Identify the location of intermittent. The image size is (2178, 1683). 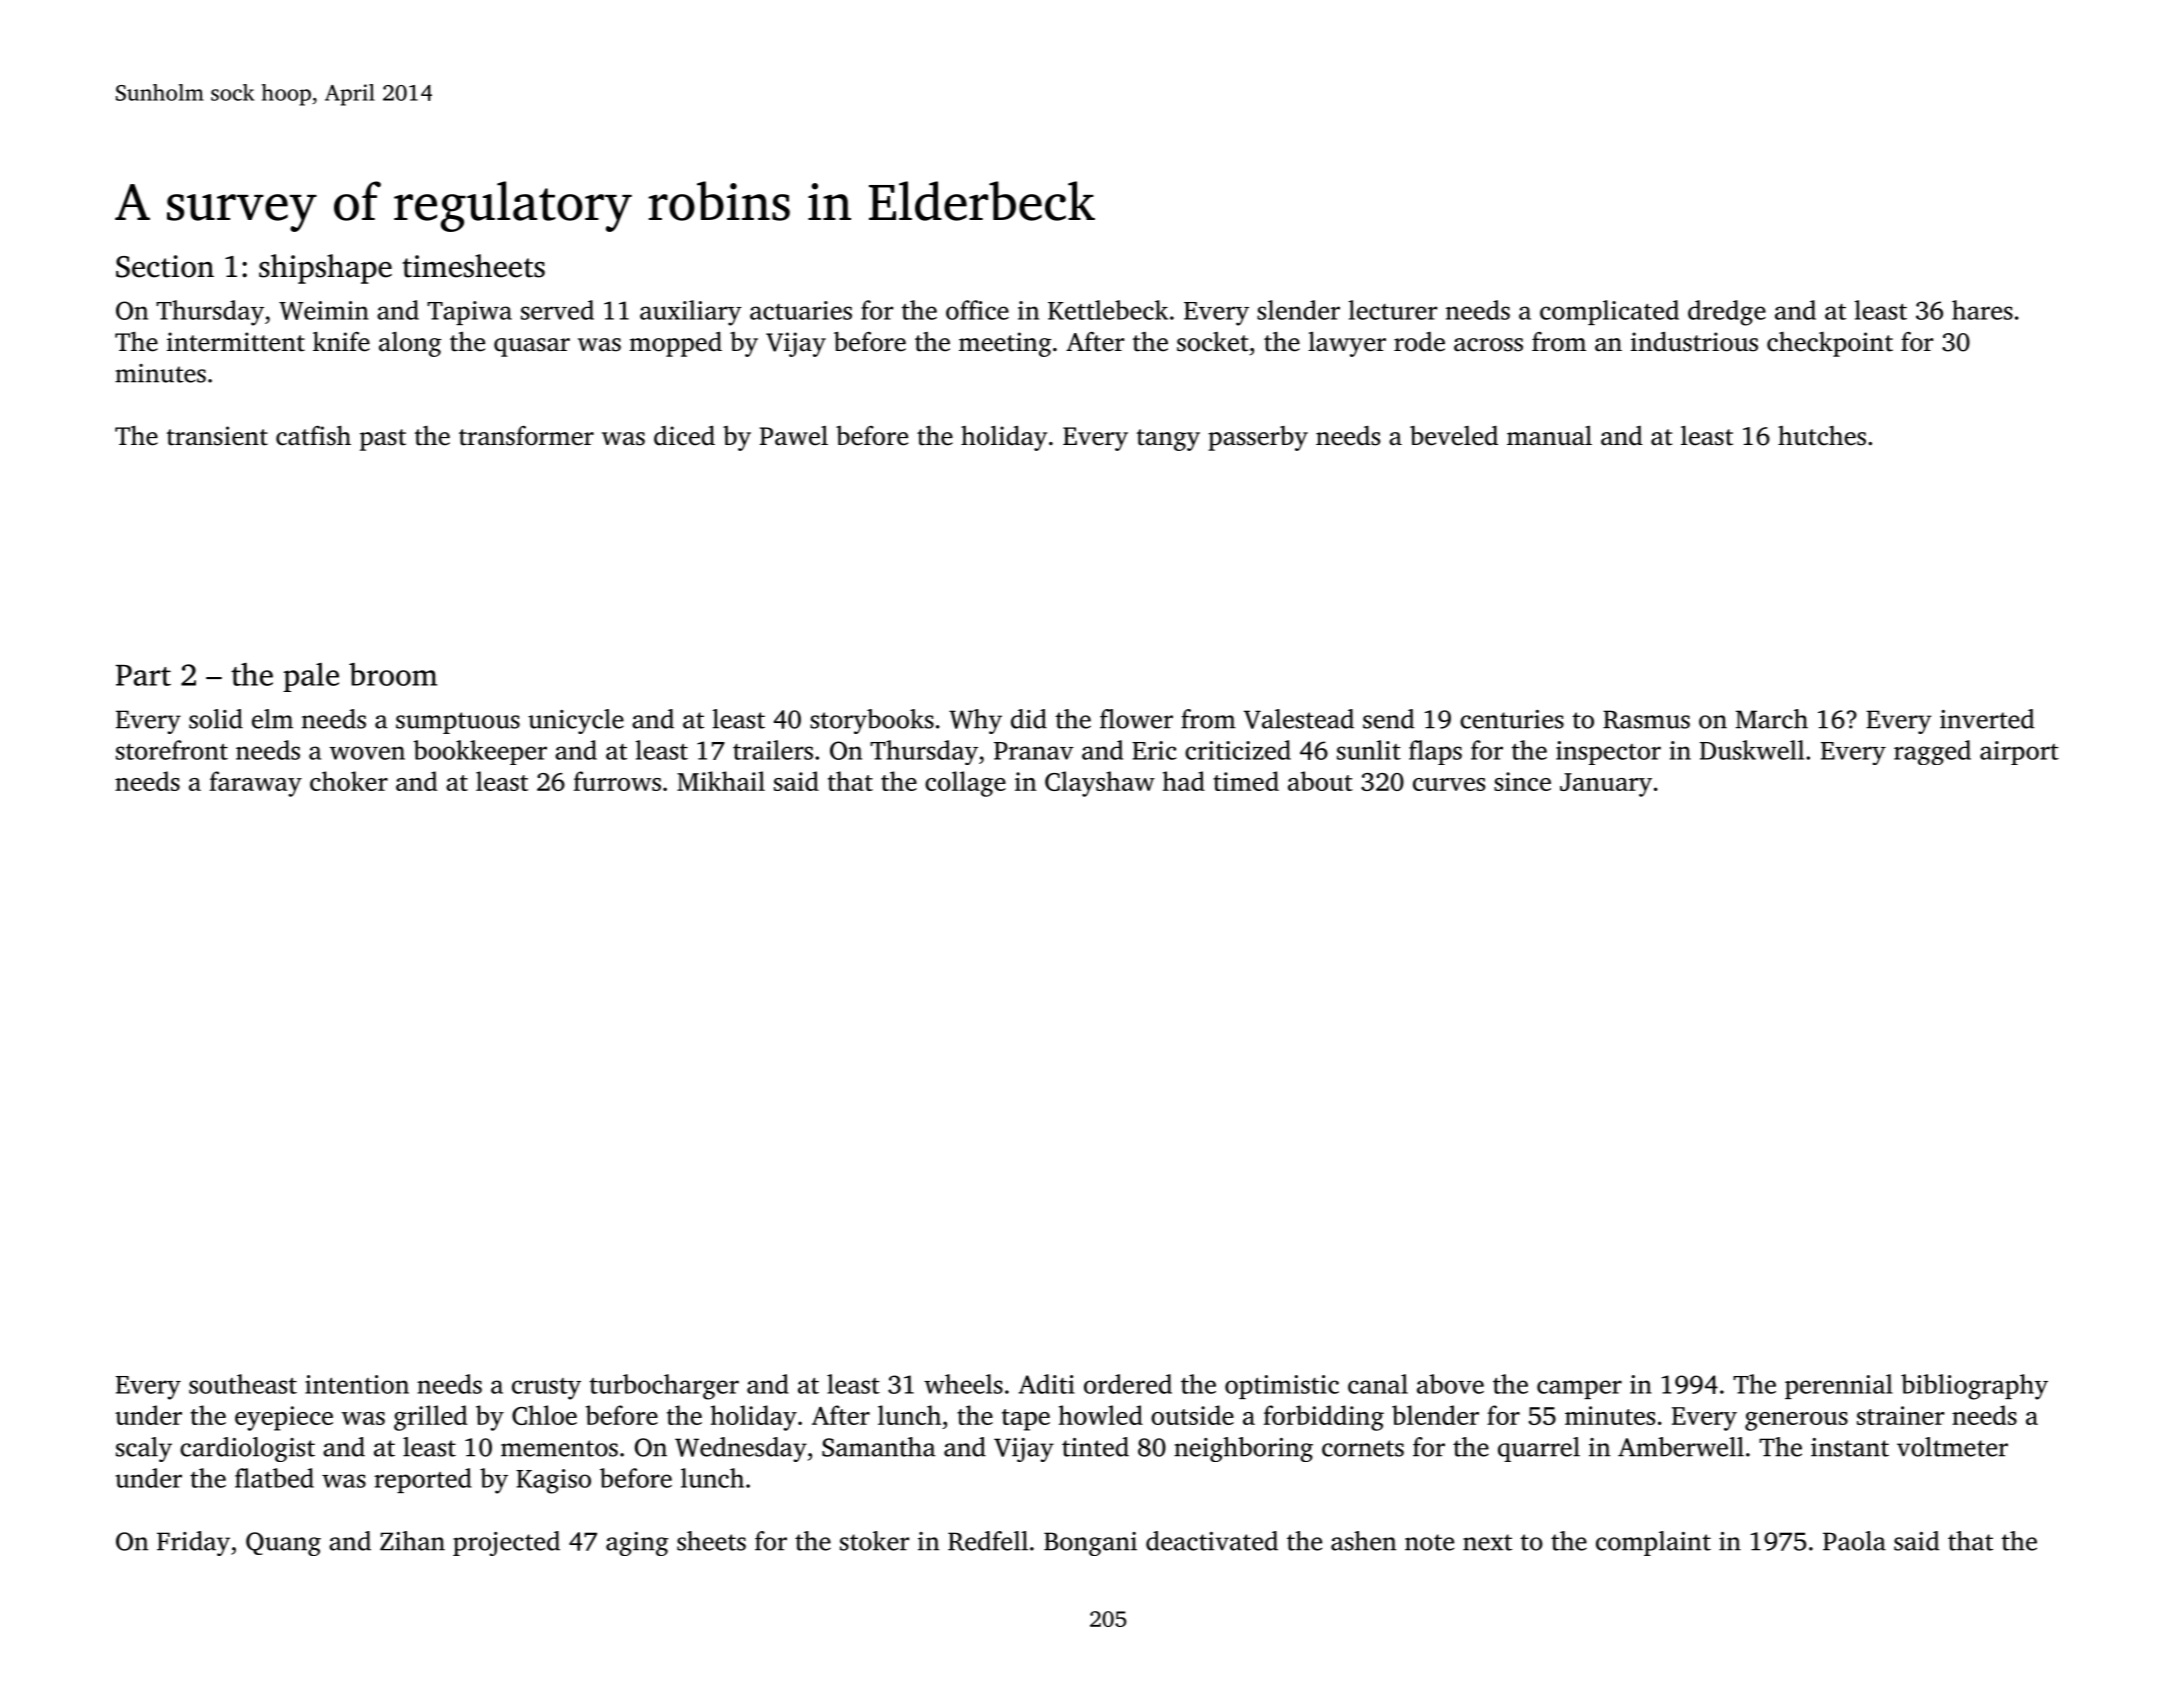
(236, 342).
